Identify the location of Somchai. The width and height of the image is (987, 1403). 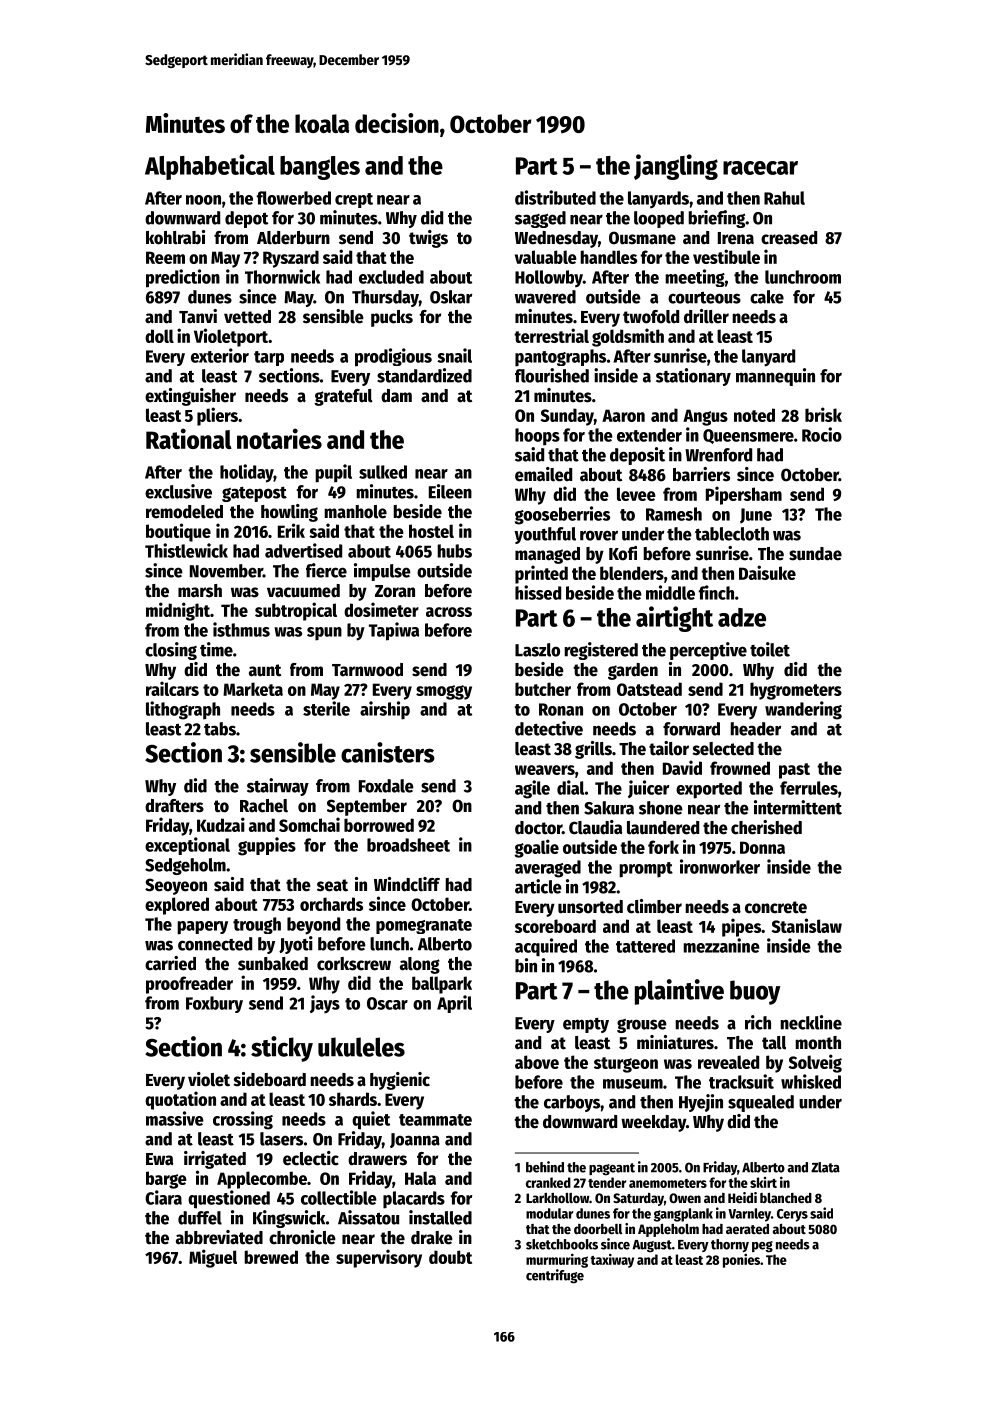
(309, 824).
